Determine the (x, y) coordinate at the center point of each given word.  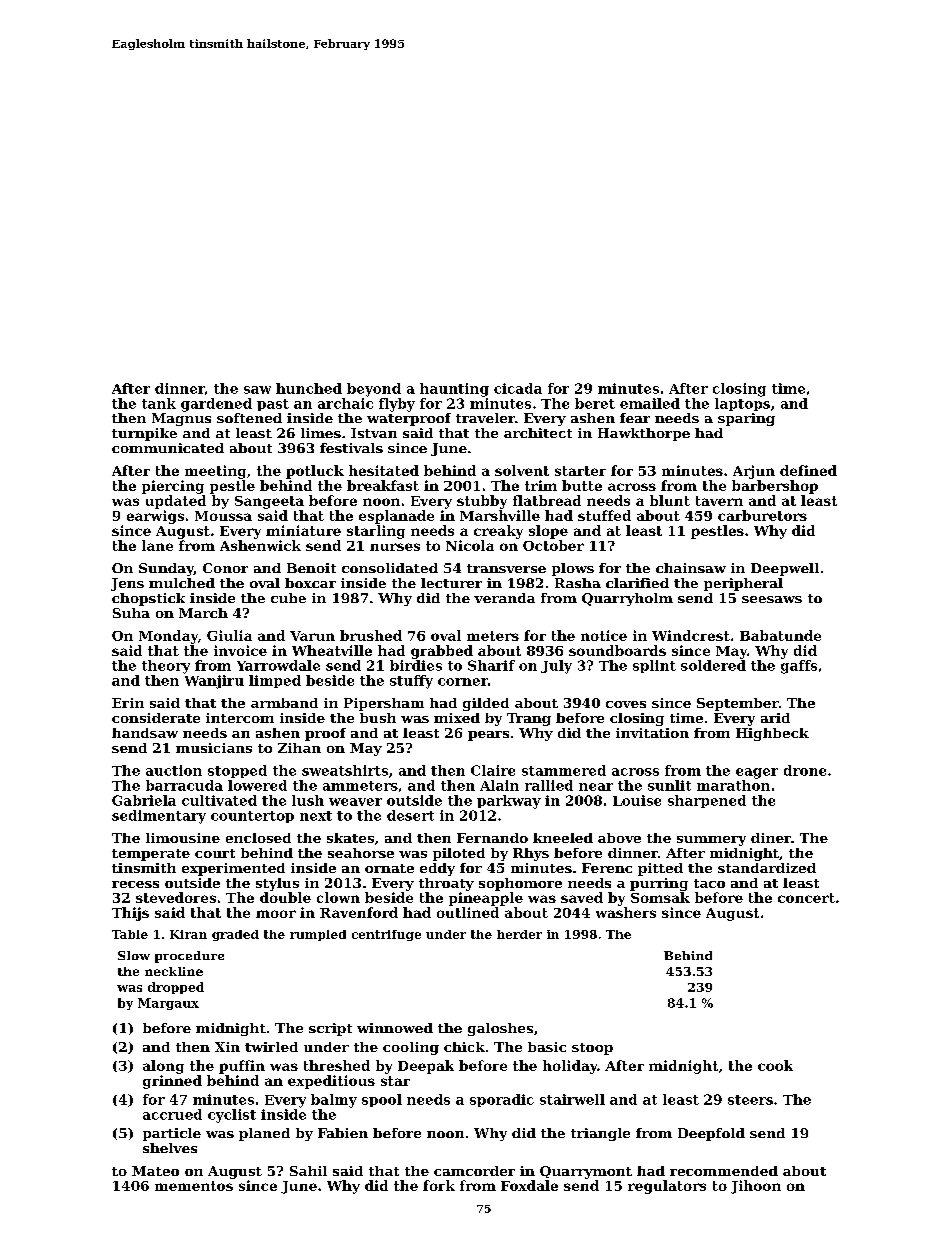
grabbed (442, 652)
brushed (371, 635)
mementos (194, 1186)
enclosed (258, 838)
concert (806, 898)
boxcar (310, 583)
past (273, 405)
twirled (271, 1047)
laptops (742, 404)
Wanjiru (214, 682)
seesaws (772, 599)
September (738, 704)
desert (410, 815)
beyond (374, 390)
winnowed (395, 1028)
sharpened (707, 801)
